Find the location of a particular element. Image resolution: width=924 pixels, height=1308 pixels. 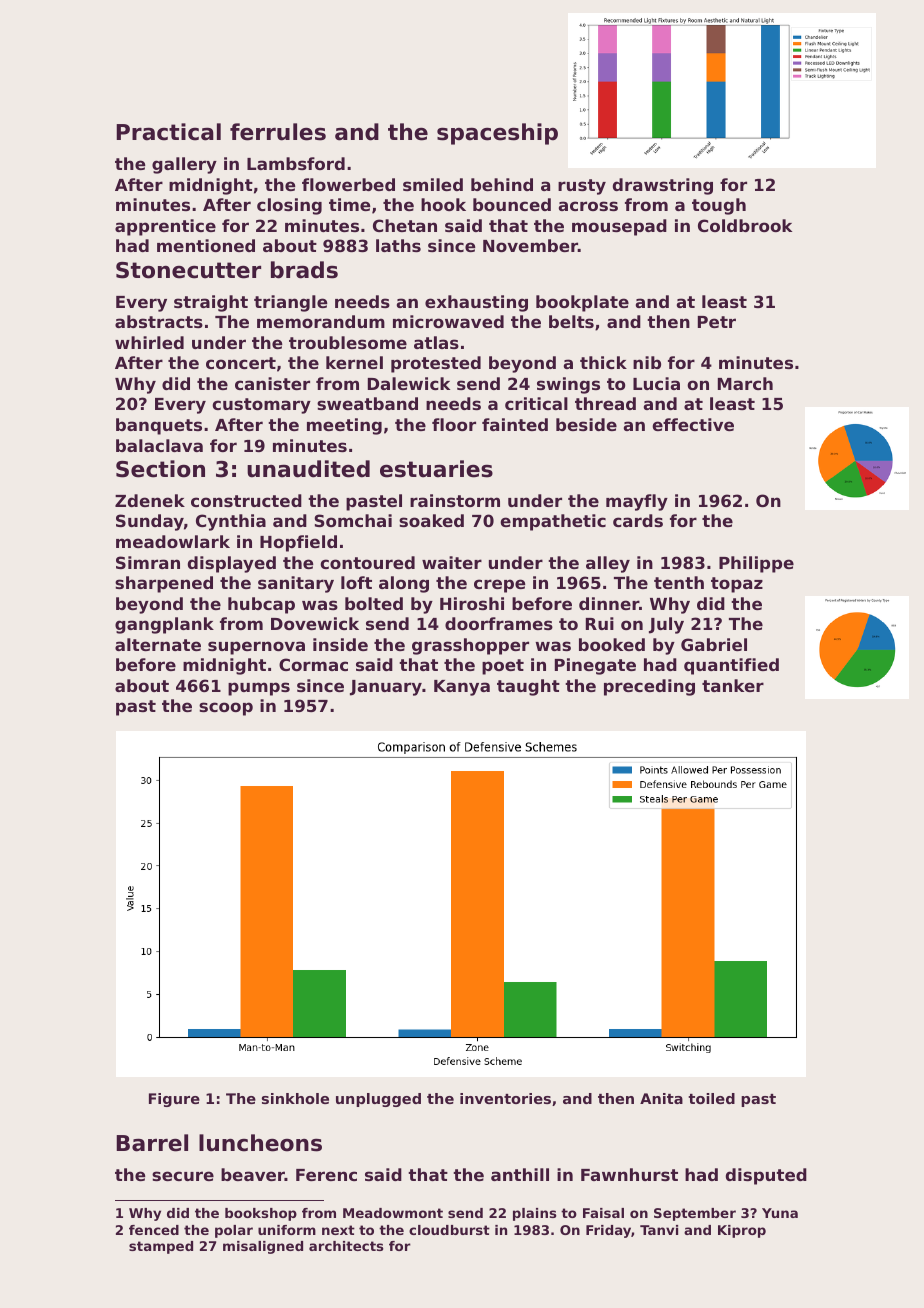

poet is located at coordinates (503, 667).
